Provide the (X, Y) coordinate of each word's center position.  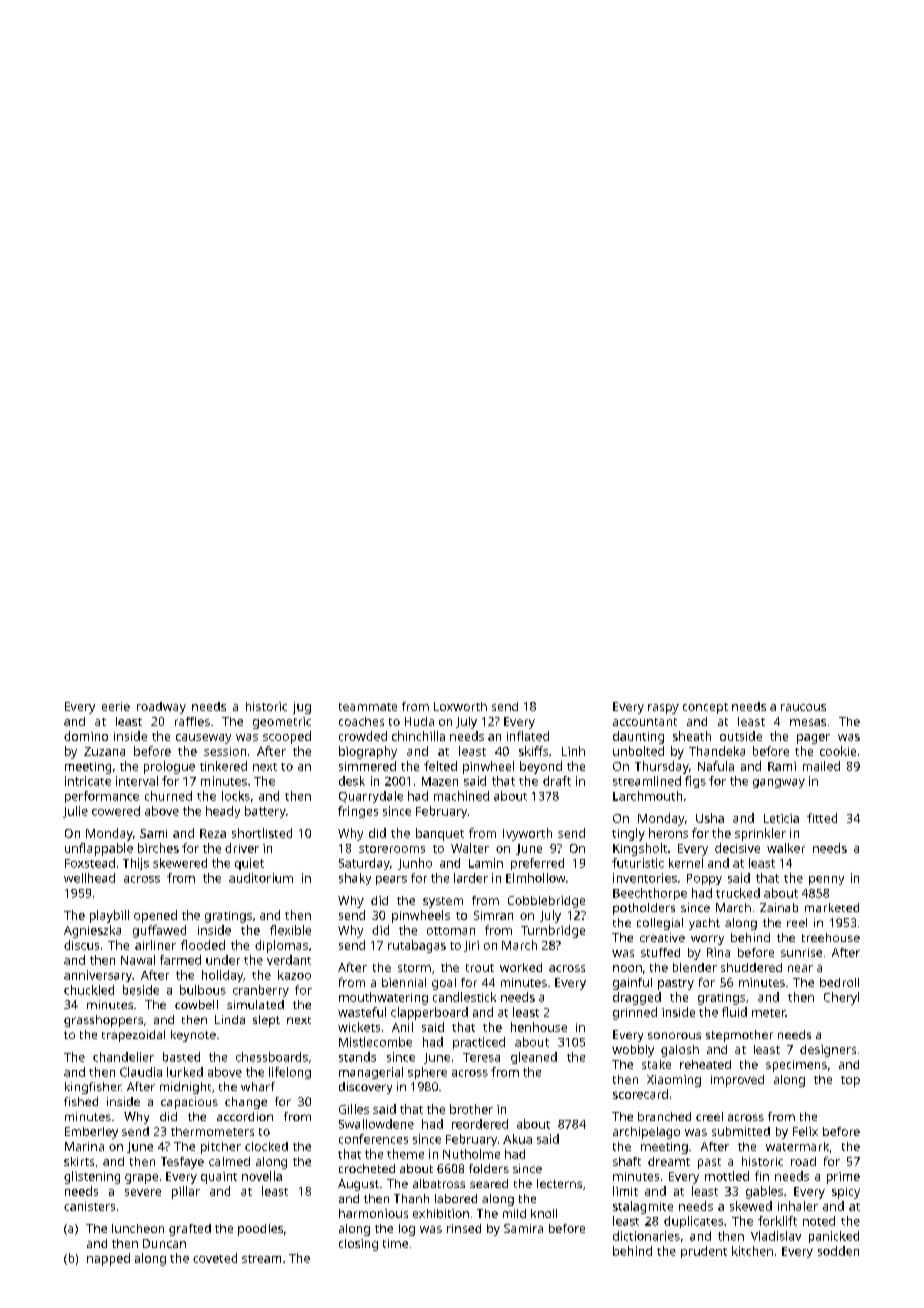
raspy (663, 709)
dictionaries (646, 1236)
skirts (79, 1161)
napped (108, 1259)
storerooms (392, 849)
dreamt (669, 1161)
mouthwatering (383, 998)
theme (405, 1154)
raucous (803, 707)
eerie (116, 706)
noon (627, 968)
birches (158, 848)
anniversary (98, 976)
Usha (710, 818)
